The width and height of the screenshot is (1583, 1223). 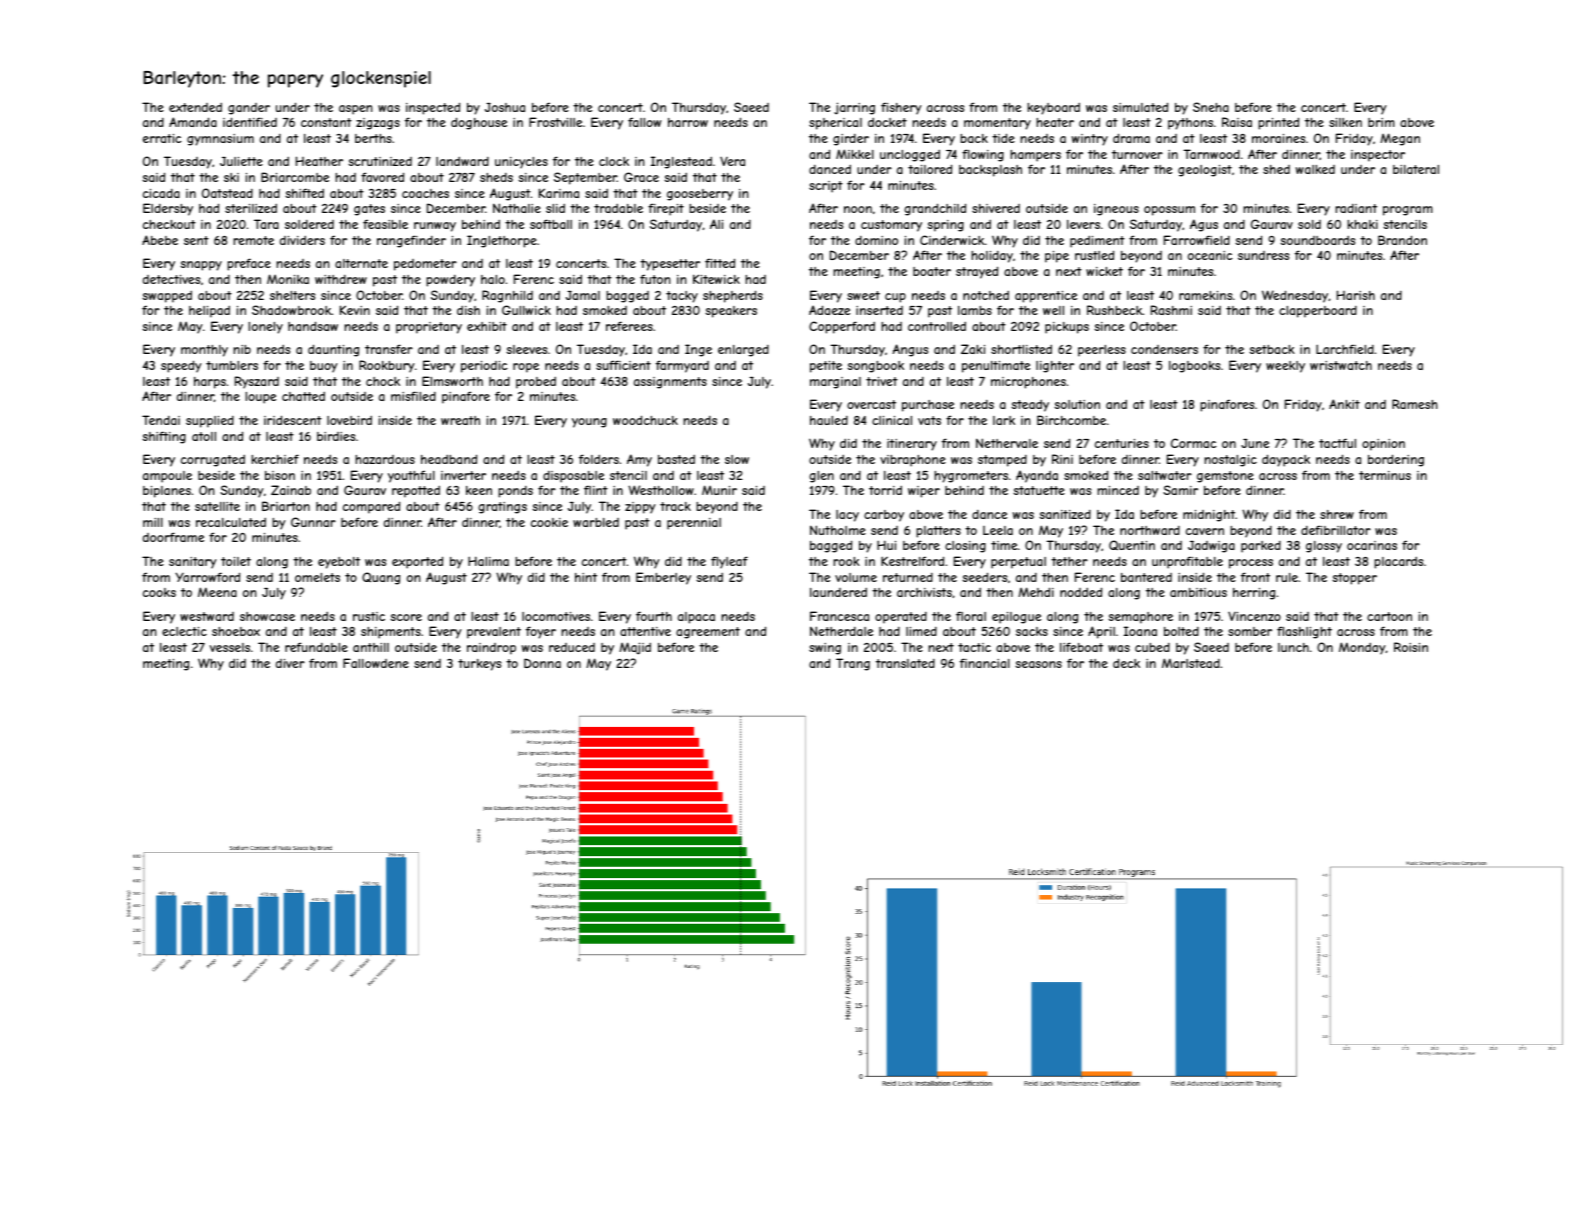 What do you see at coordinates (854, 108) in the screenshot?
I see `jarring` at bounding box center [854, 108].
